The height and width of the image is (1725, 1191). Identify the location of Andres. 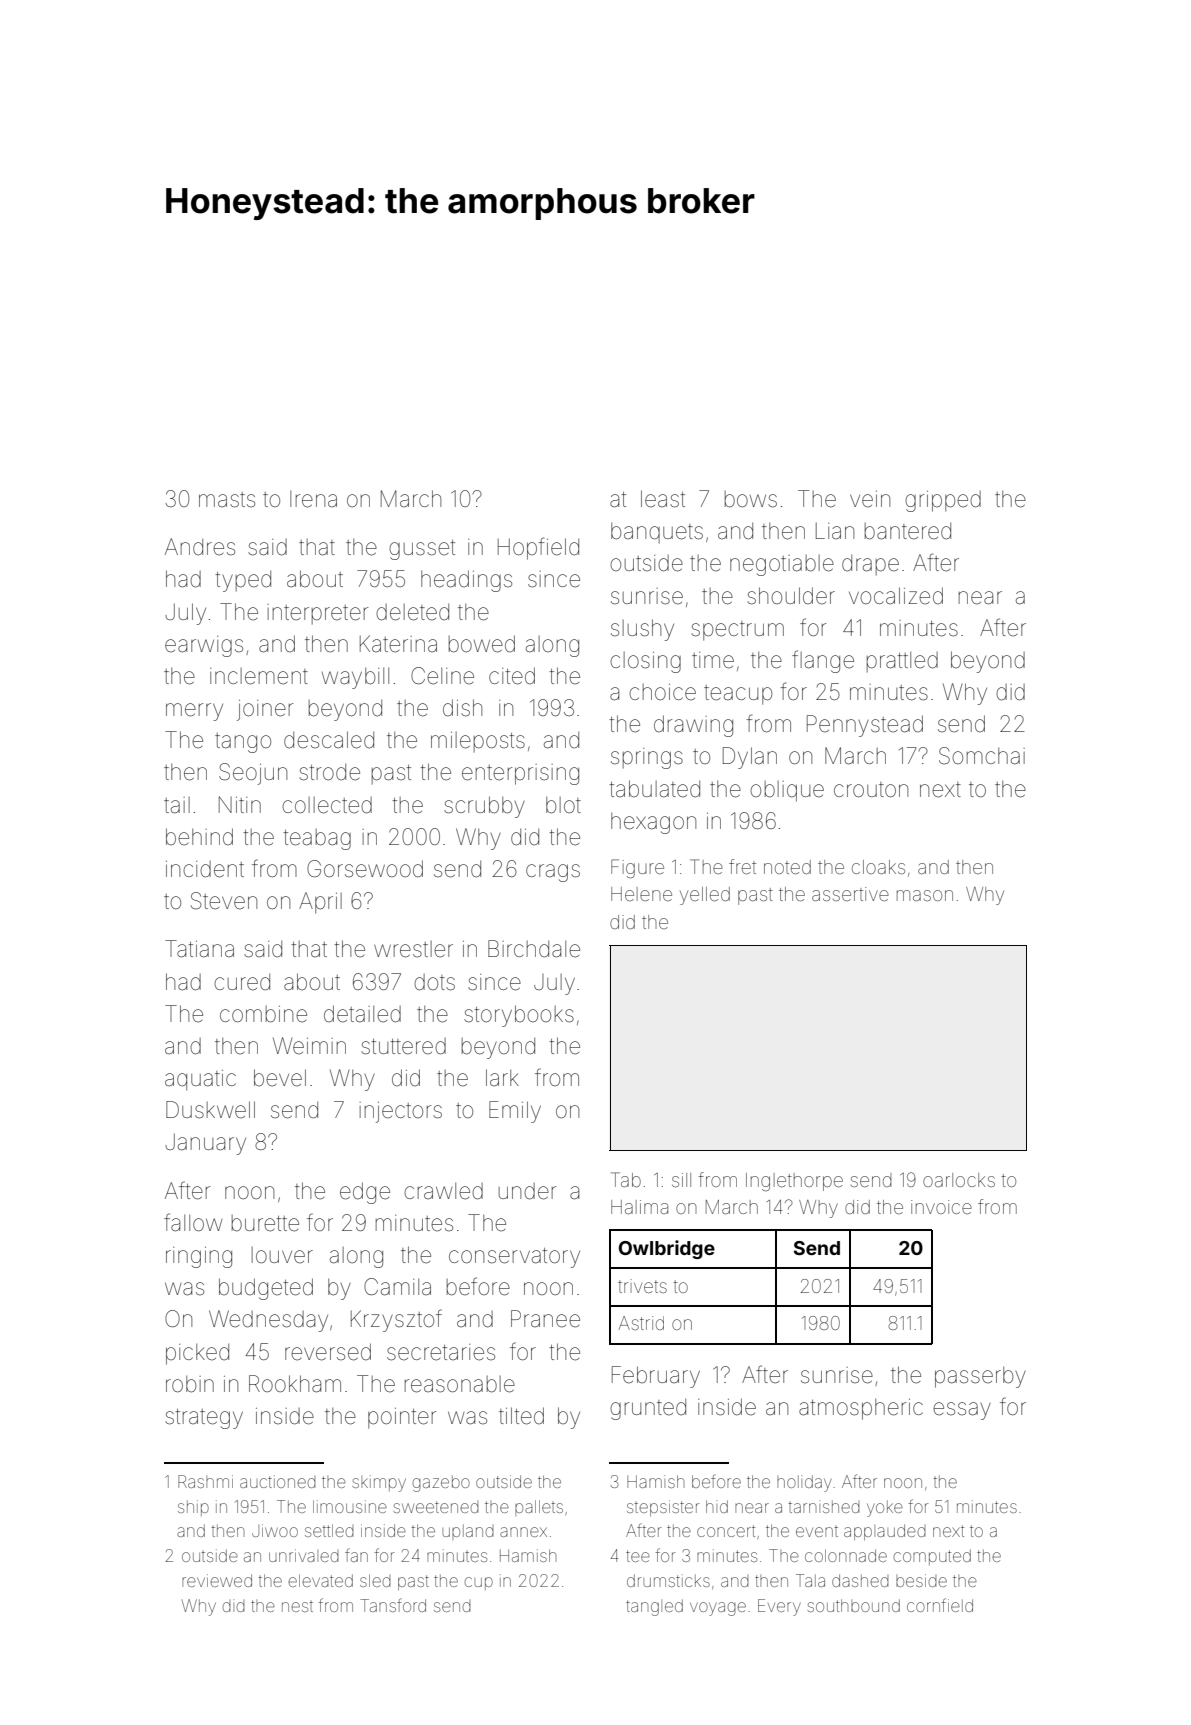
(200, 547).
